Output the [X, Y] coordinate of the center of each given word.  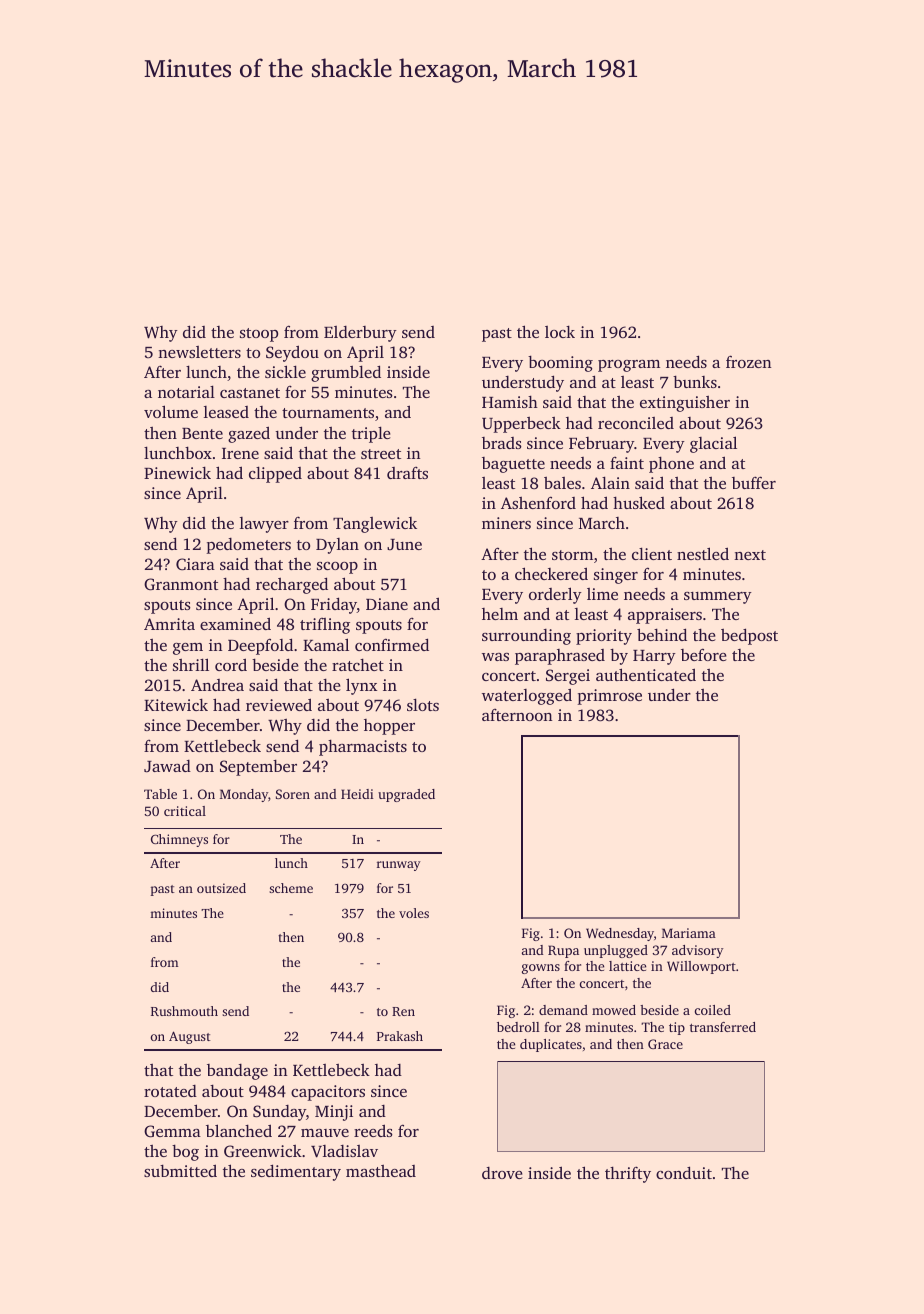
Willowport [701, 967]
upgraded [406, 795]
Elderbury [360, 334]
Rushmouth [184, 1011]
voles [414, 913]
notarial [186, 391]
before [704, 654]
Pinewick [177, 473]
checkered [551, 573]
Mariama [689, 933]
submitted [180, 1170]
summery [718, 598]
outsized [221, 888]
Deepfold [260, 646]
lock [560, 332]
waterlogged [527, 696]
